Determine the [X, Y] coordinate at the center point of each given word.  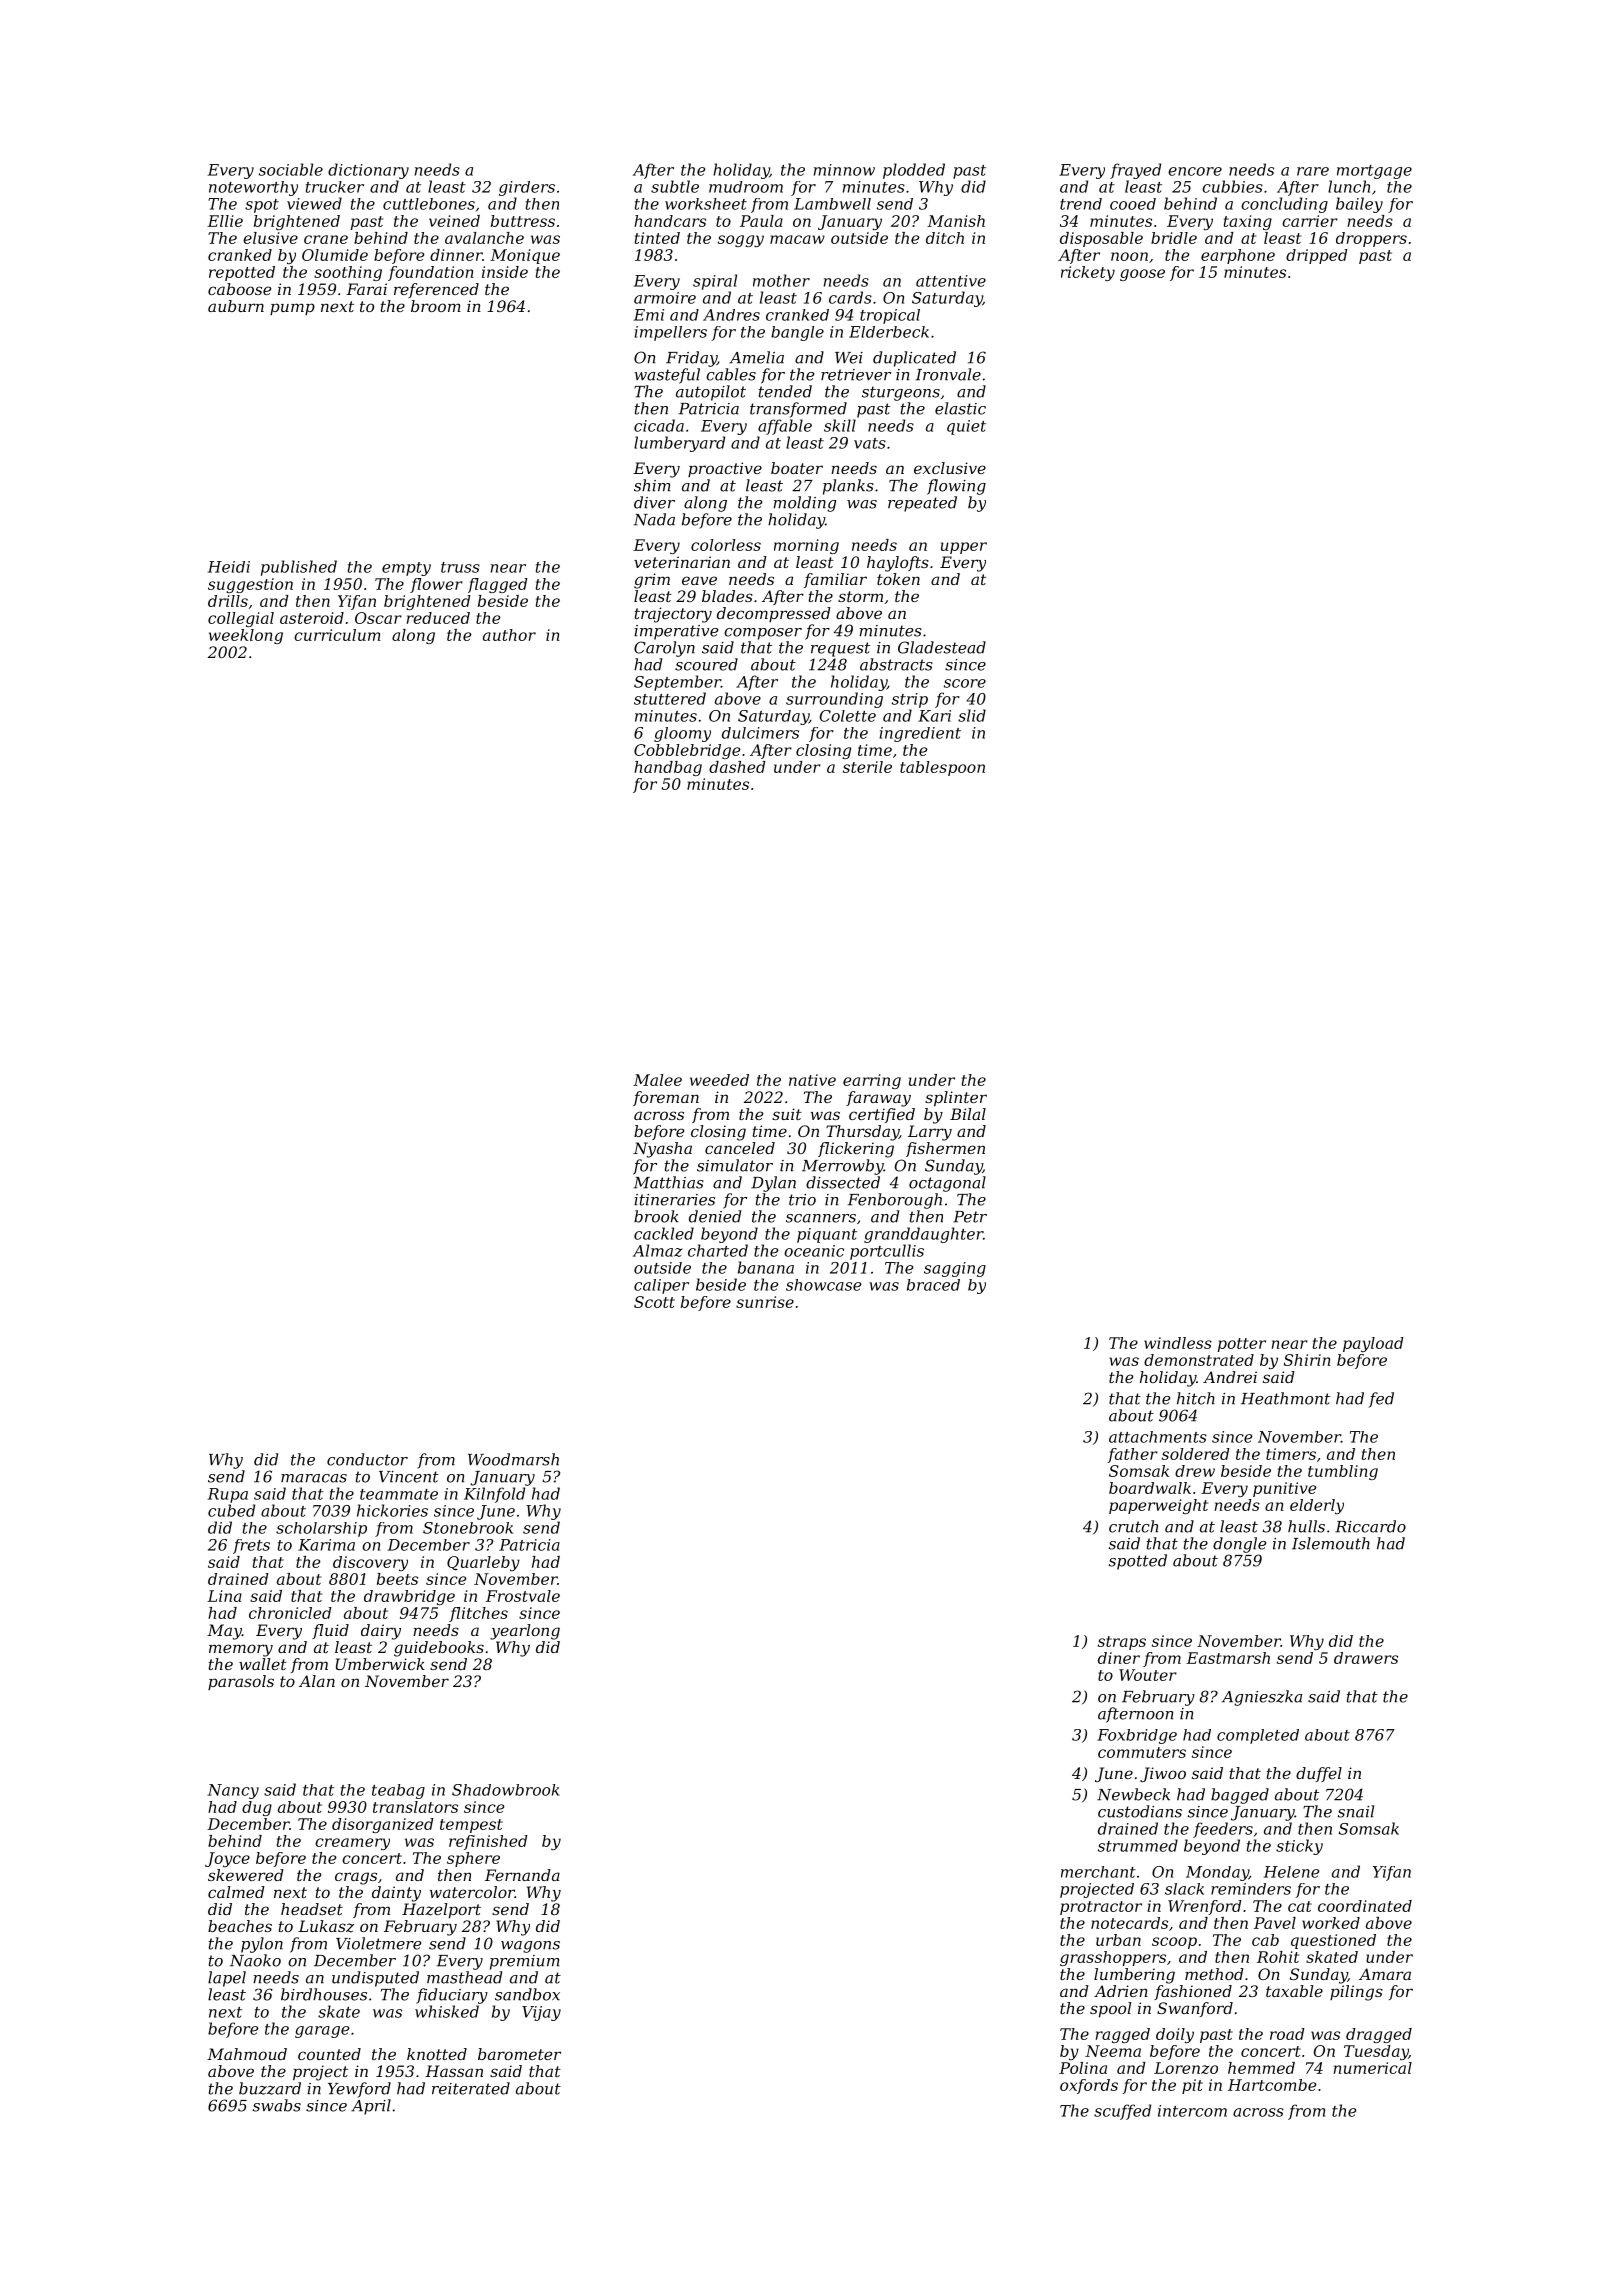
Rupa [228, 1495]
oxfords [1089, 2086]
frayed [1135, 171]
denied [715, 1216]
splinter [956, 1099]
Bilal [968, 1114]
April [371, 2107]
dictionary [368, 171]
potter [1242, 1345]
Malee [657, 1080]
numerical [1372, 2068]
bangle [797, 333]
